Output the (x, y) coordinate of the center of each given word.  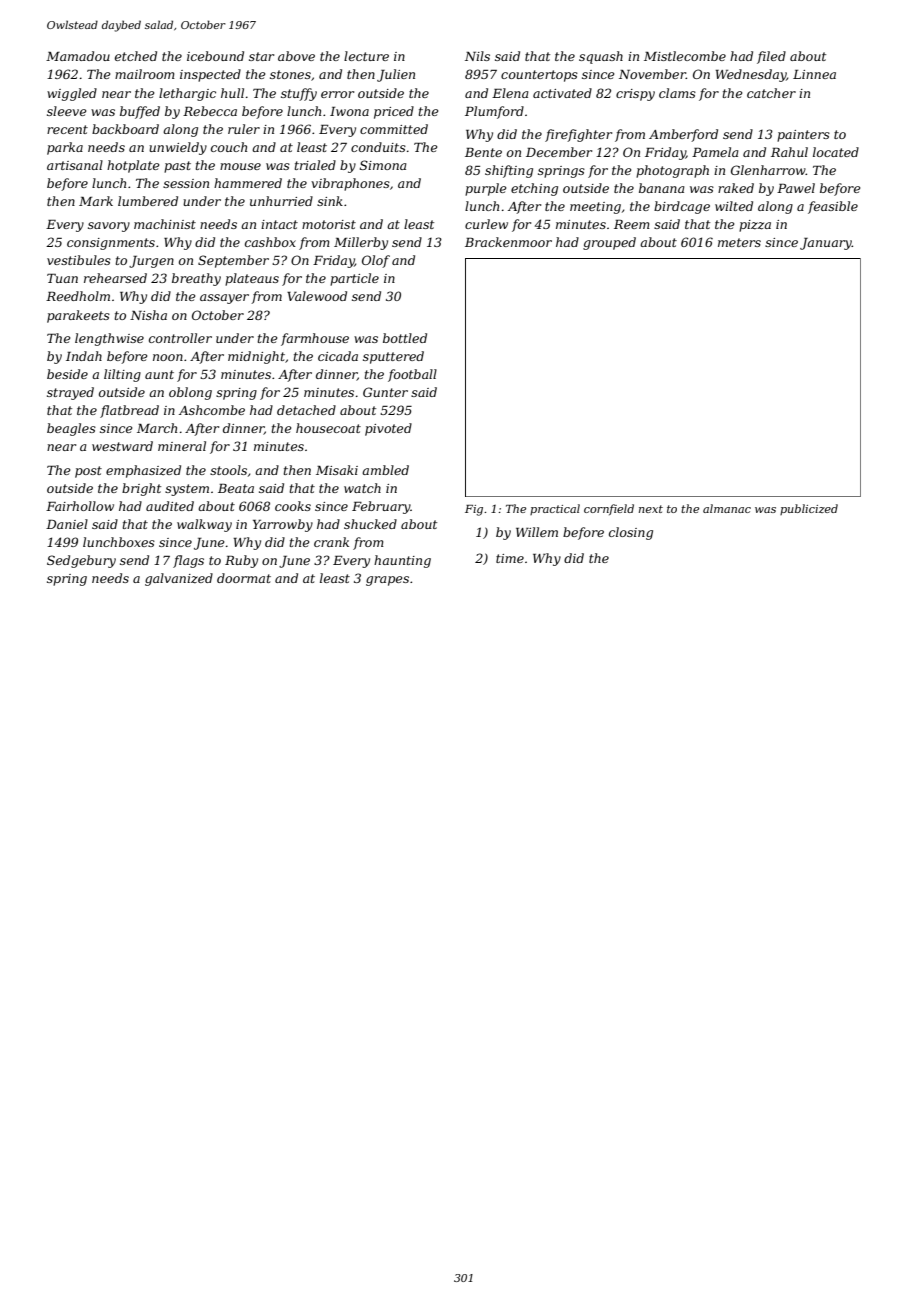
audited (170, 506)
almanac (727, 508)
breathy (196, 279)
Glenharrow (768, 170)
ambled (385, 470)
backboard (125, 129)
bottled (405, 338)
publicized (809, 509)
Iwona (349, 111)
